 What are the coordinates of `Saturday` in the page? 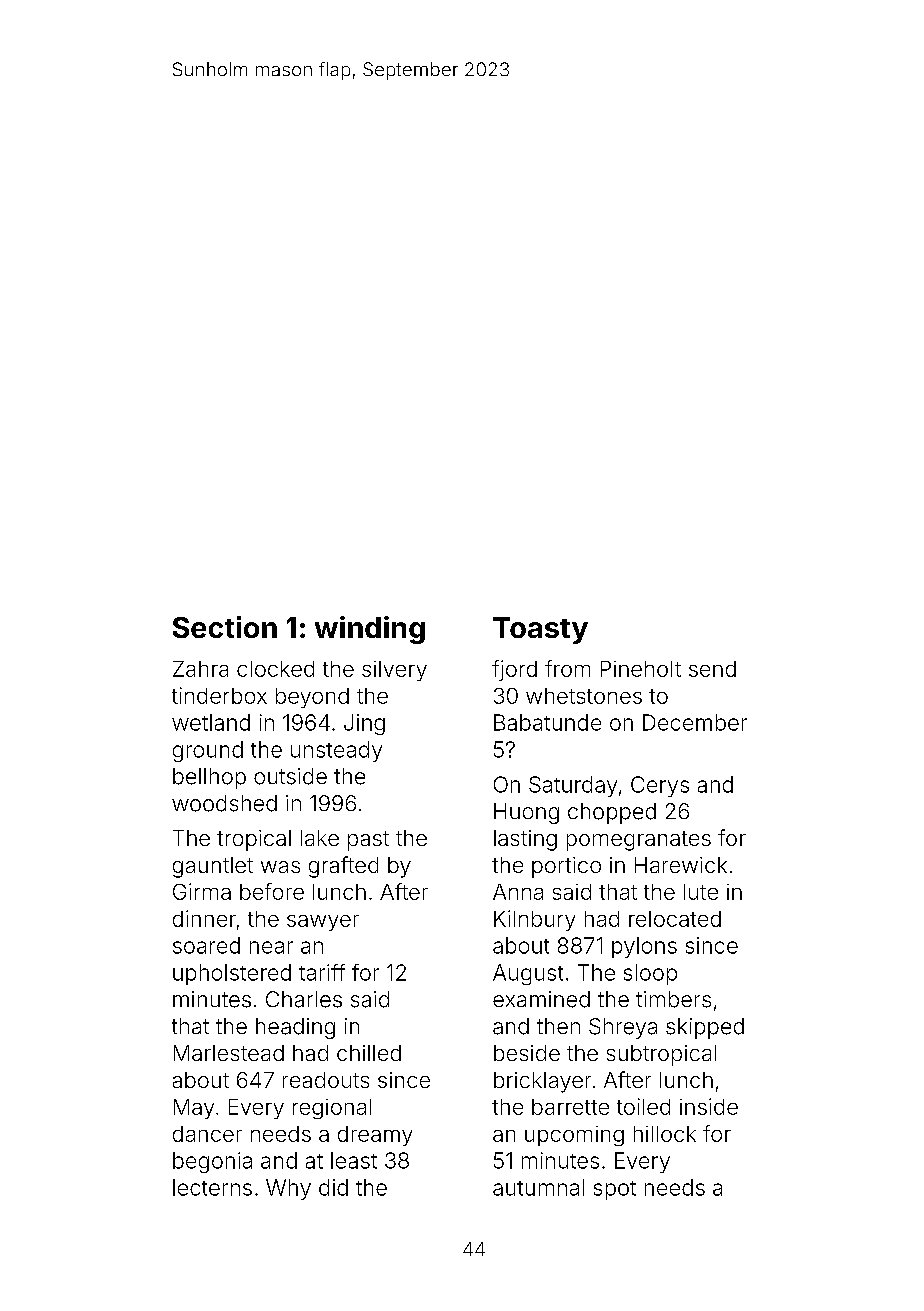 It's located at (573, 786).
